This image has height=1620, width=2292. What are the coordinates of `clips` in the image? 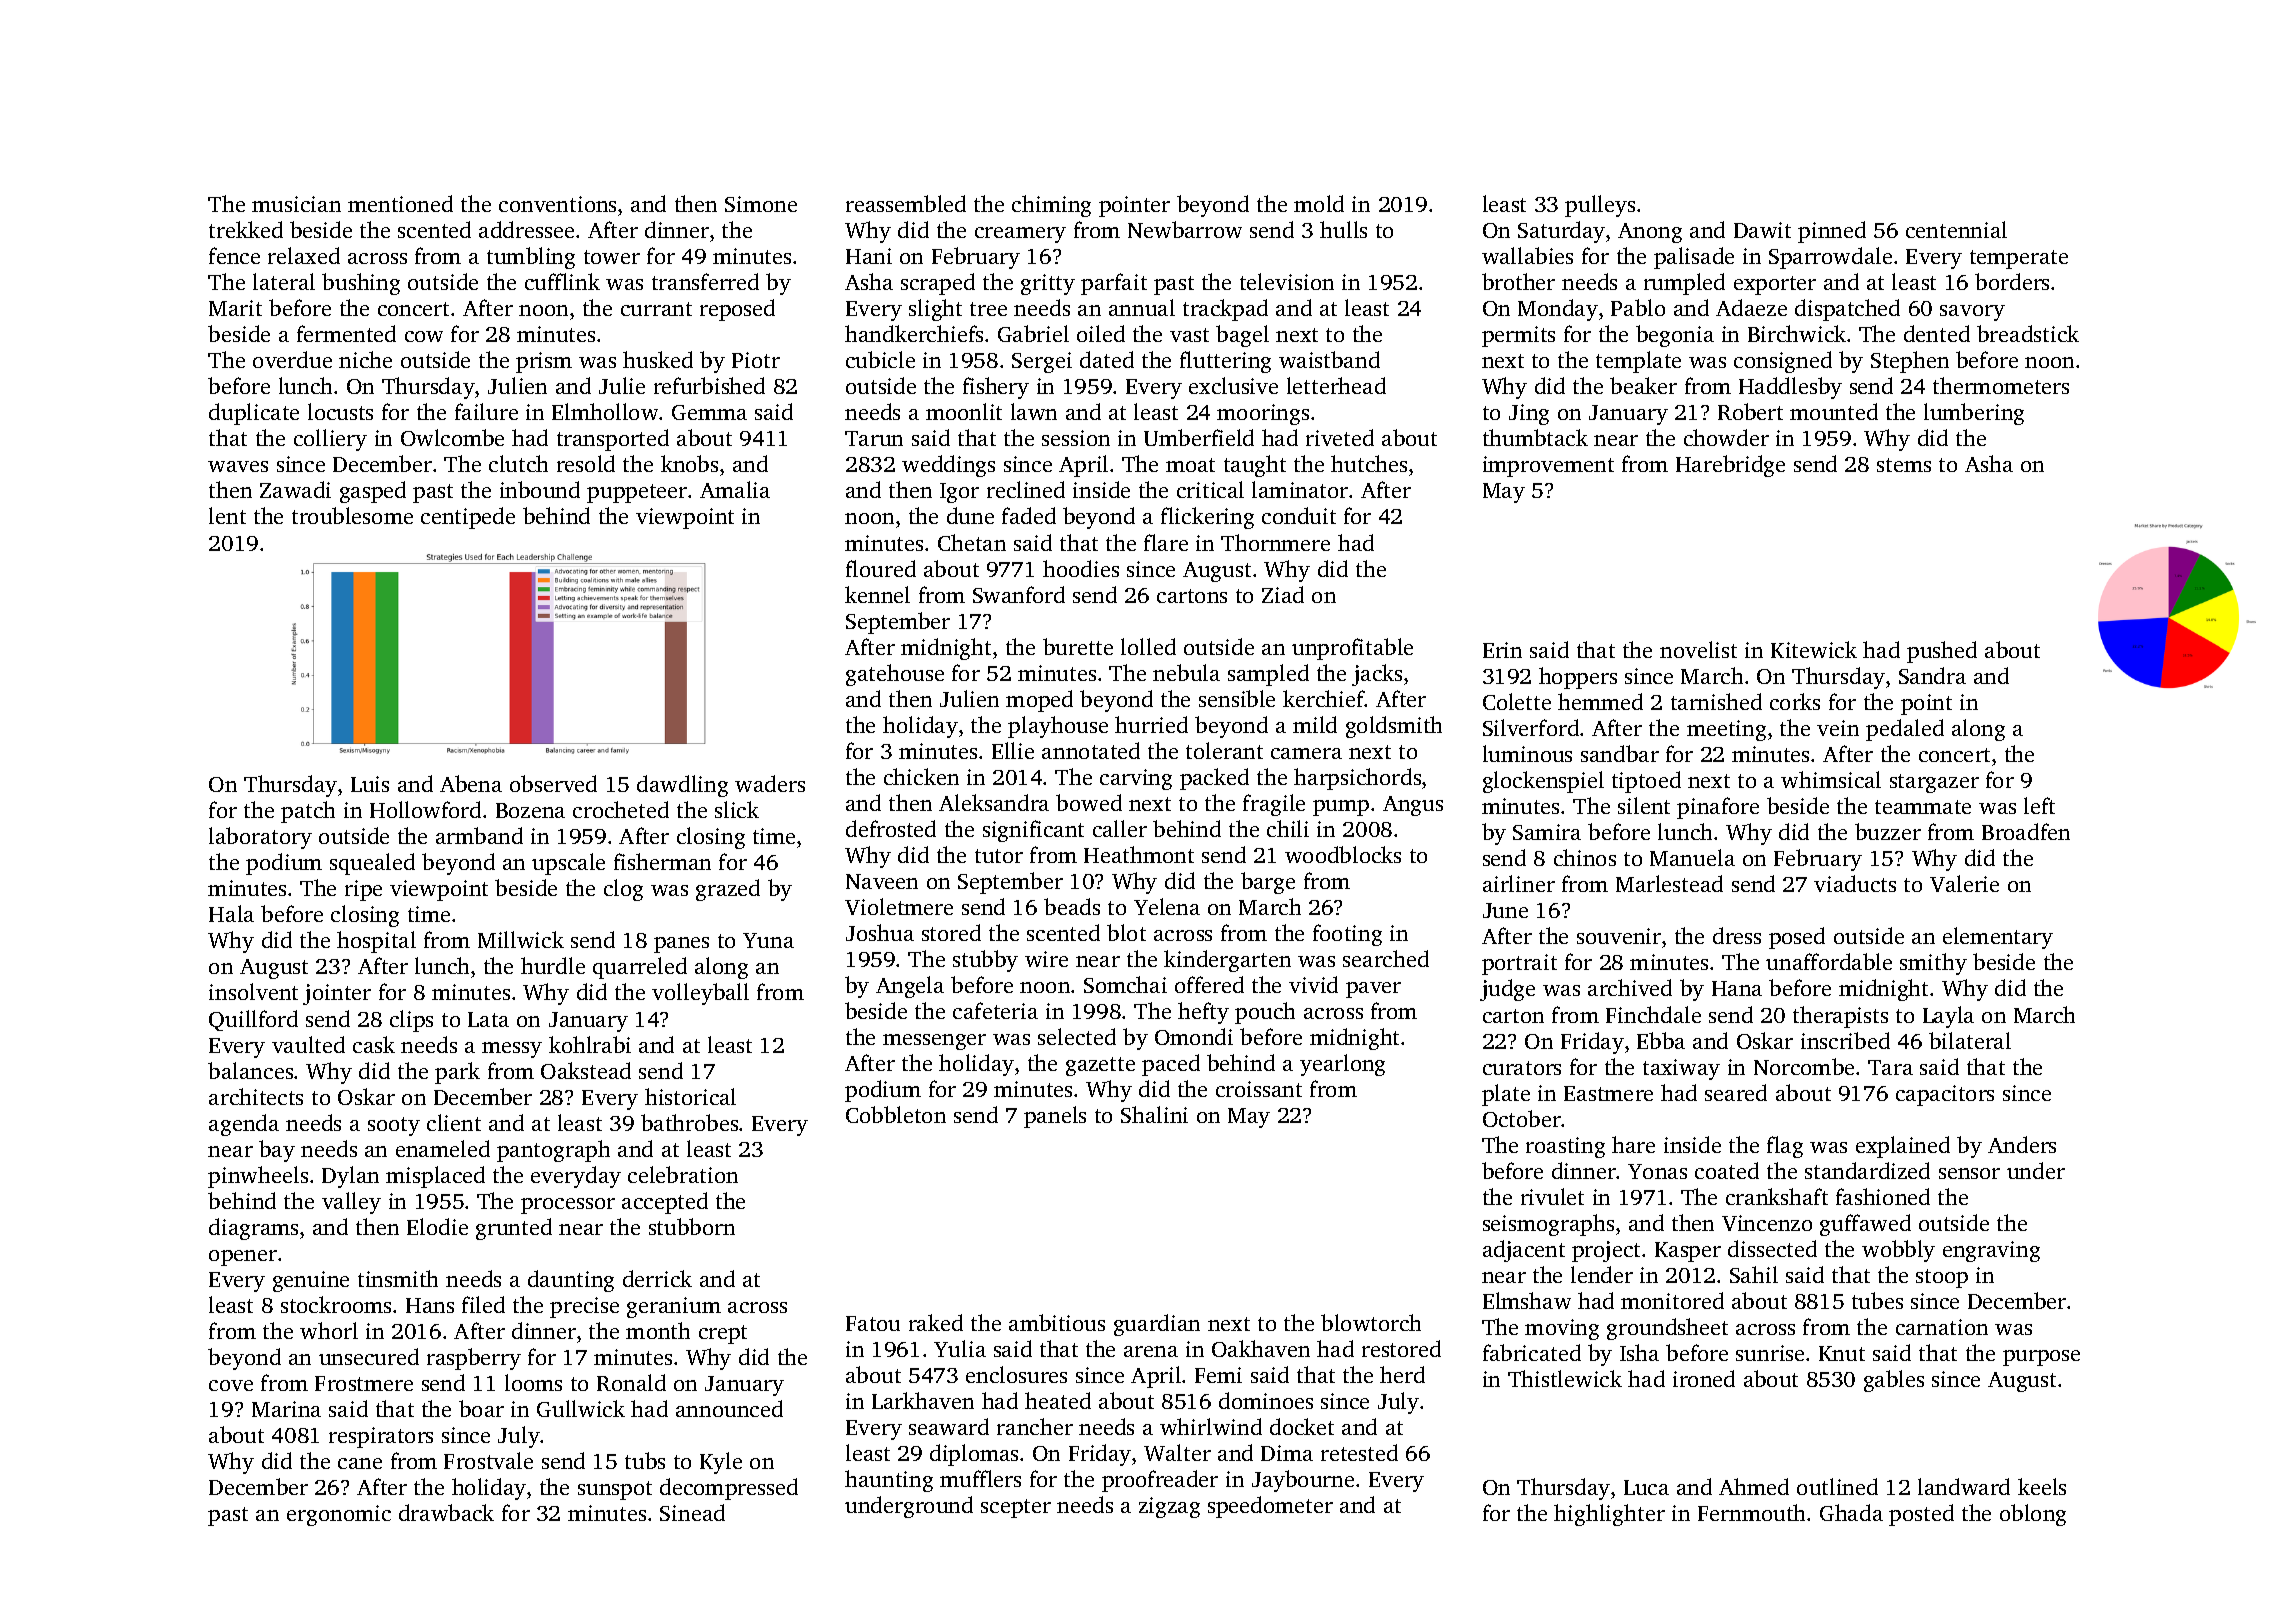 It's located at (411, 1021).
